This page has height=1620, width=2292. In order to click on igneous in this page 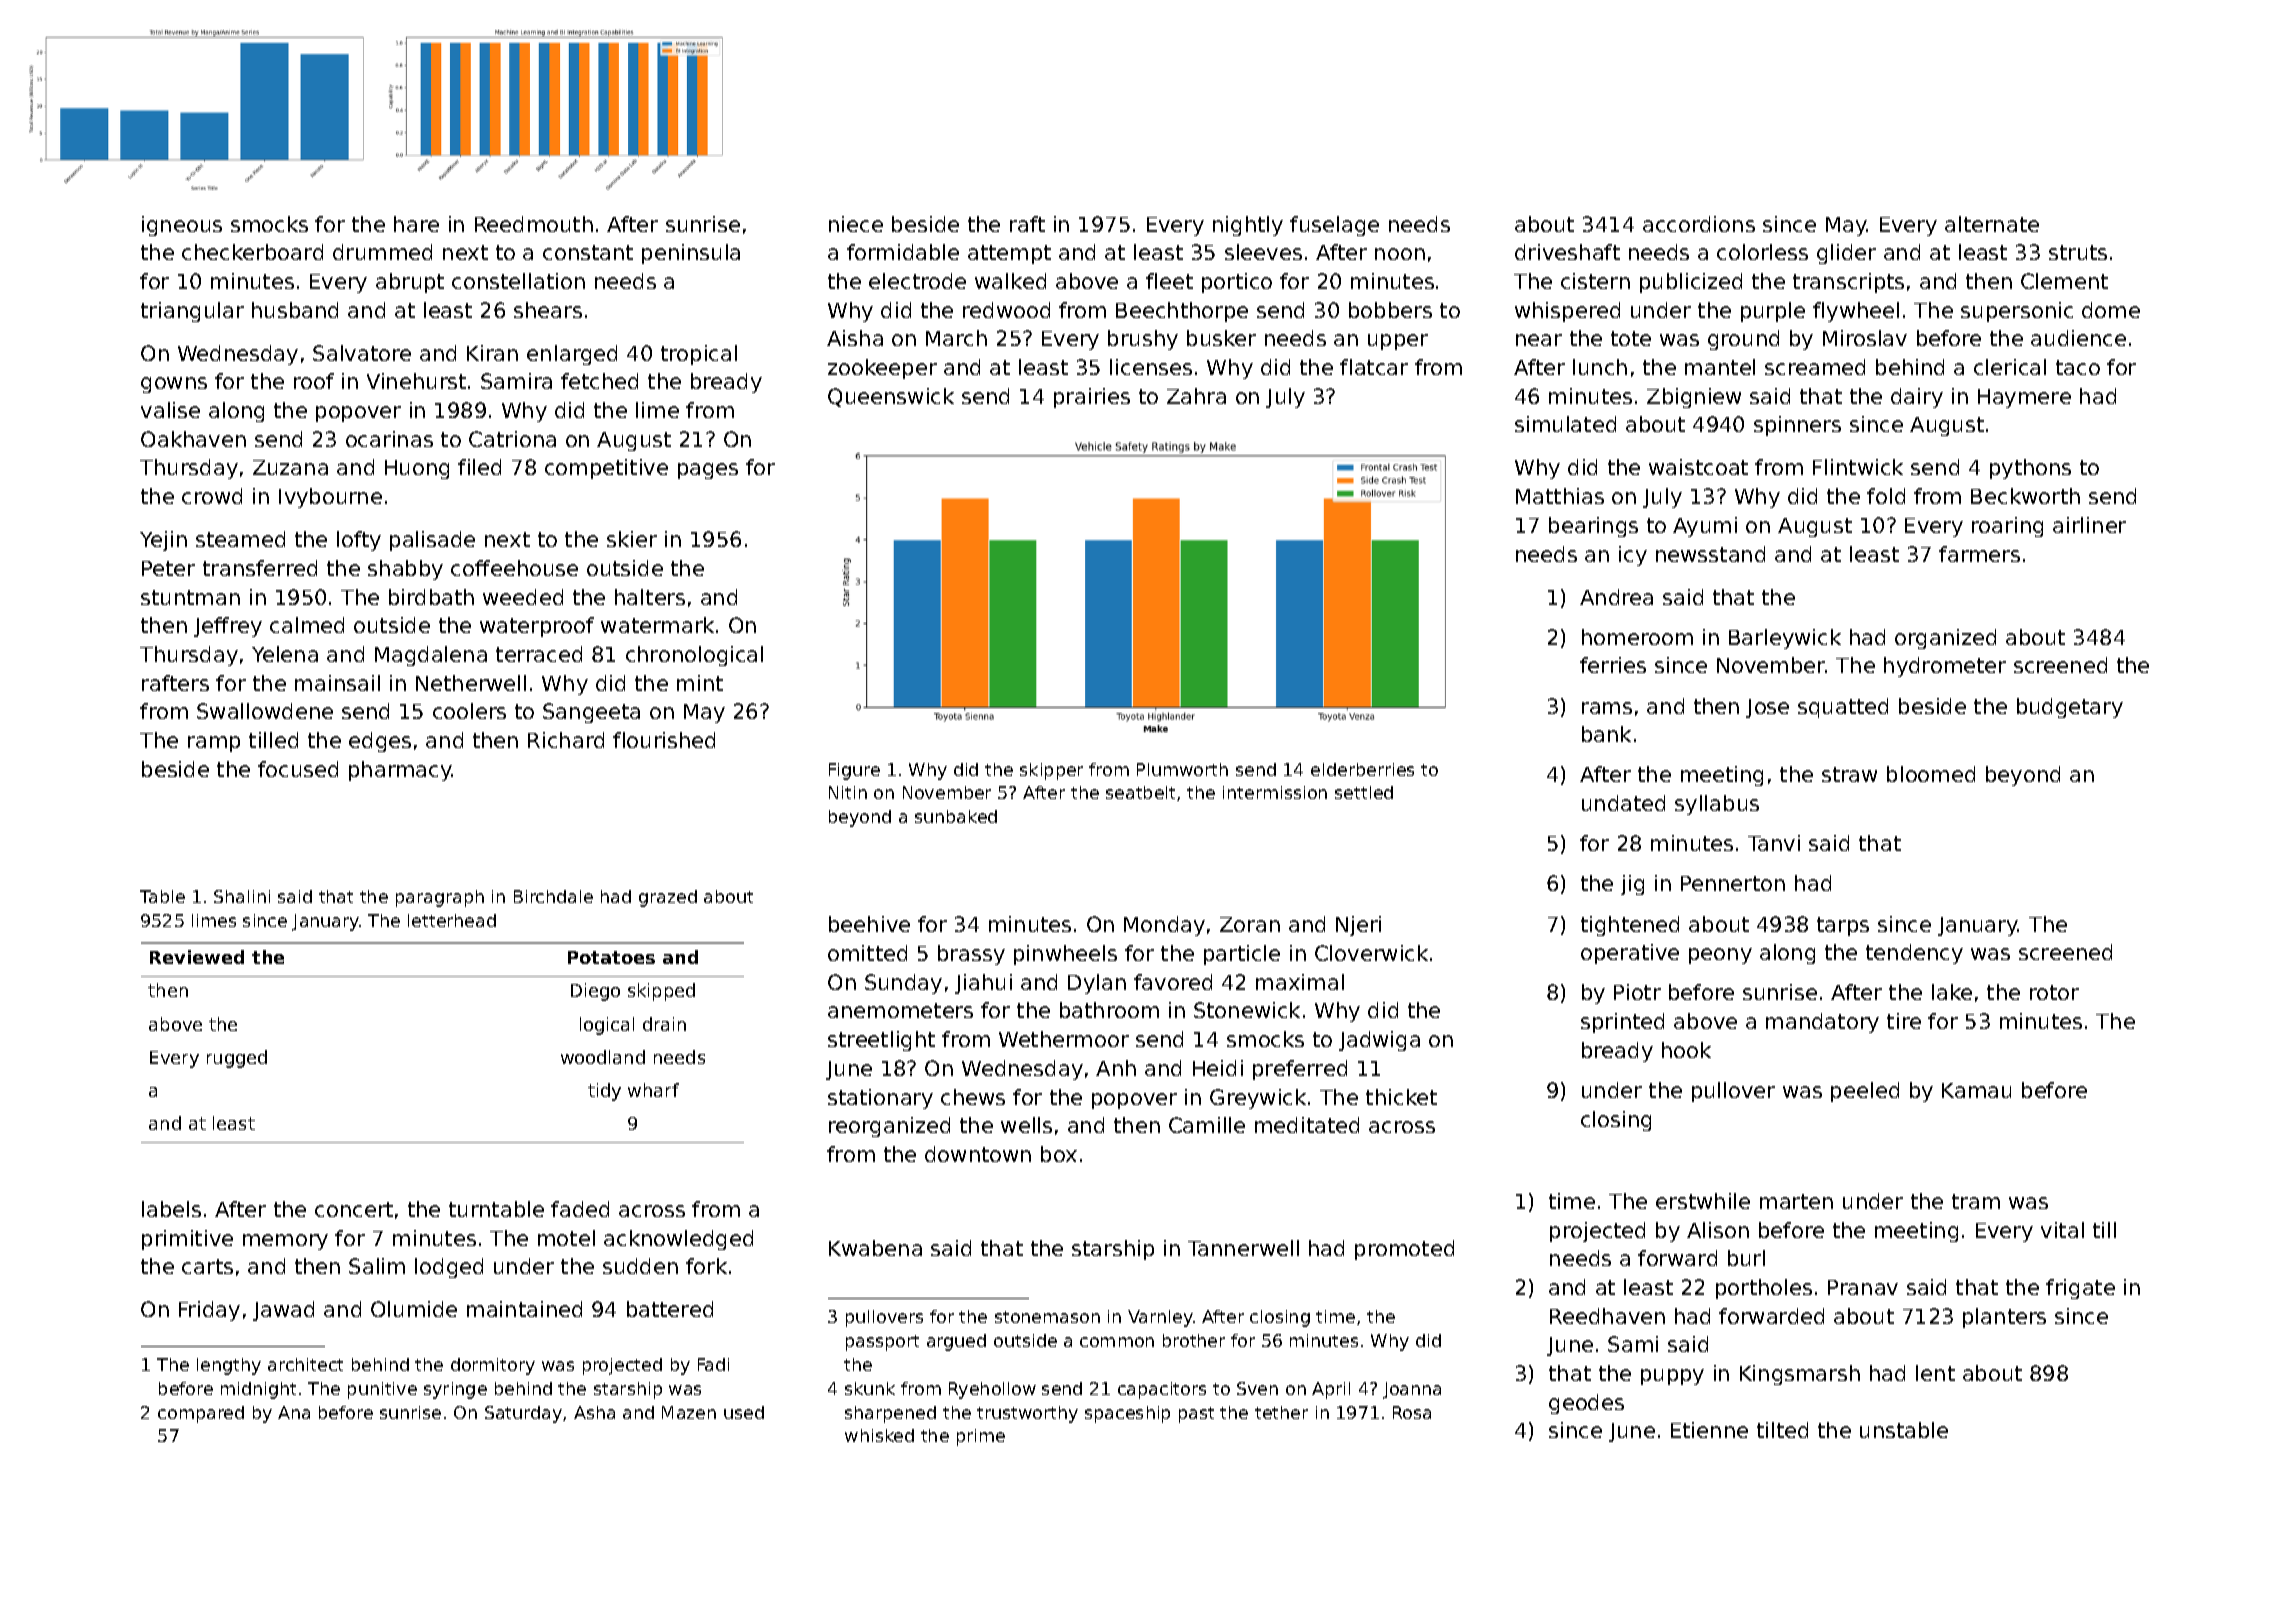, I will do `click(182, 226)`.
